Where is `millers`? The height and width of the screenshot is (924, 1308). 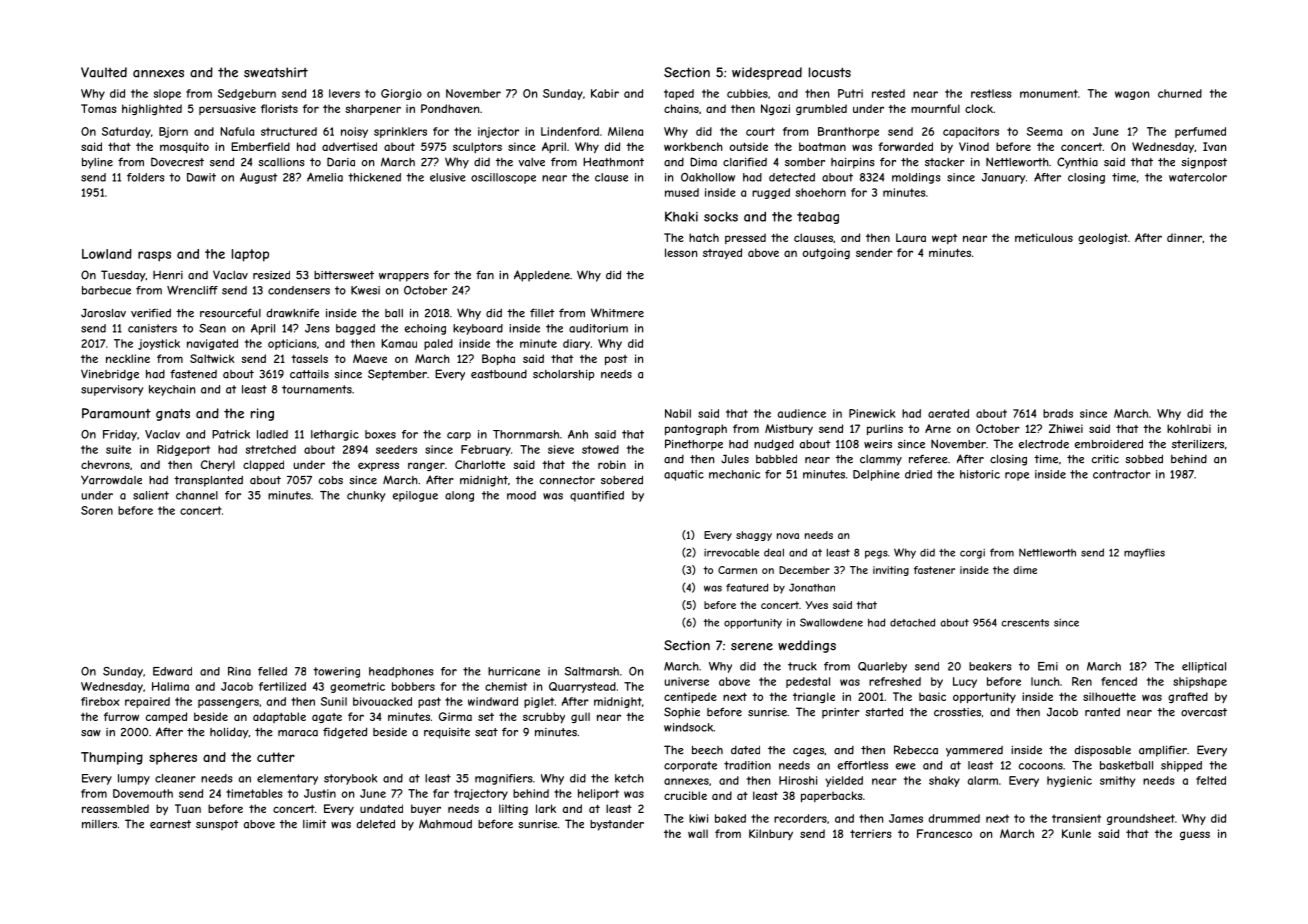 millers is located at coordinates (99, 824).
